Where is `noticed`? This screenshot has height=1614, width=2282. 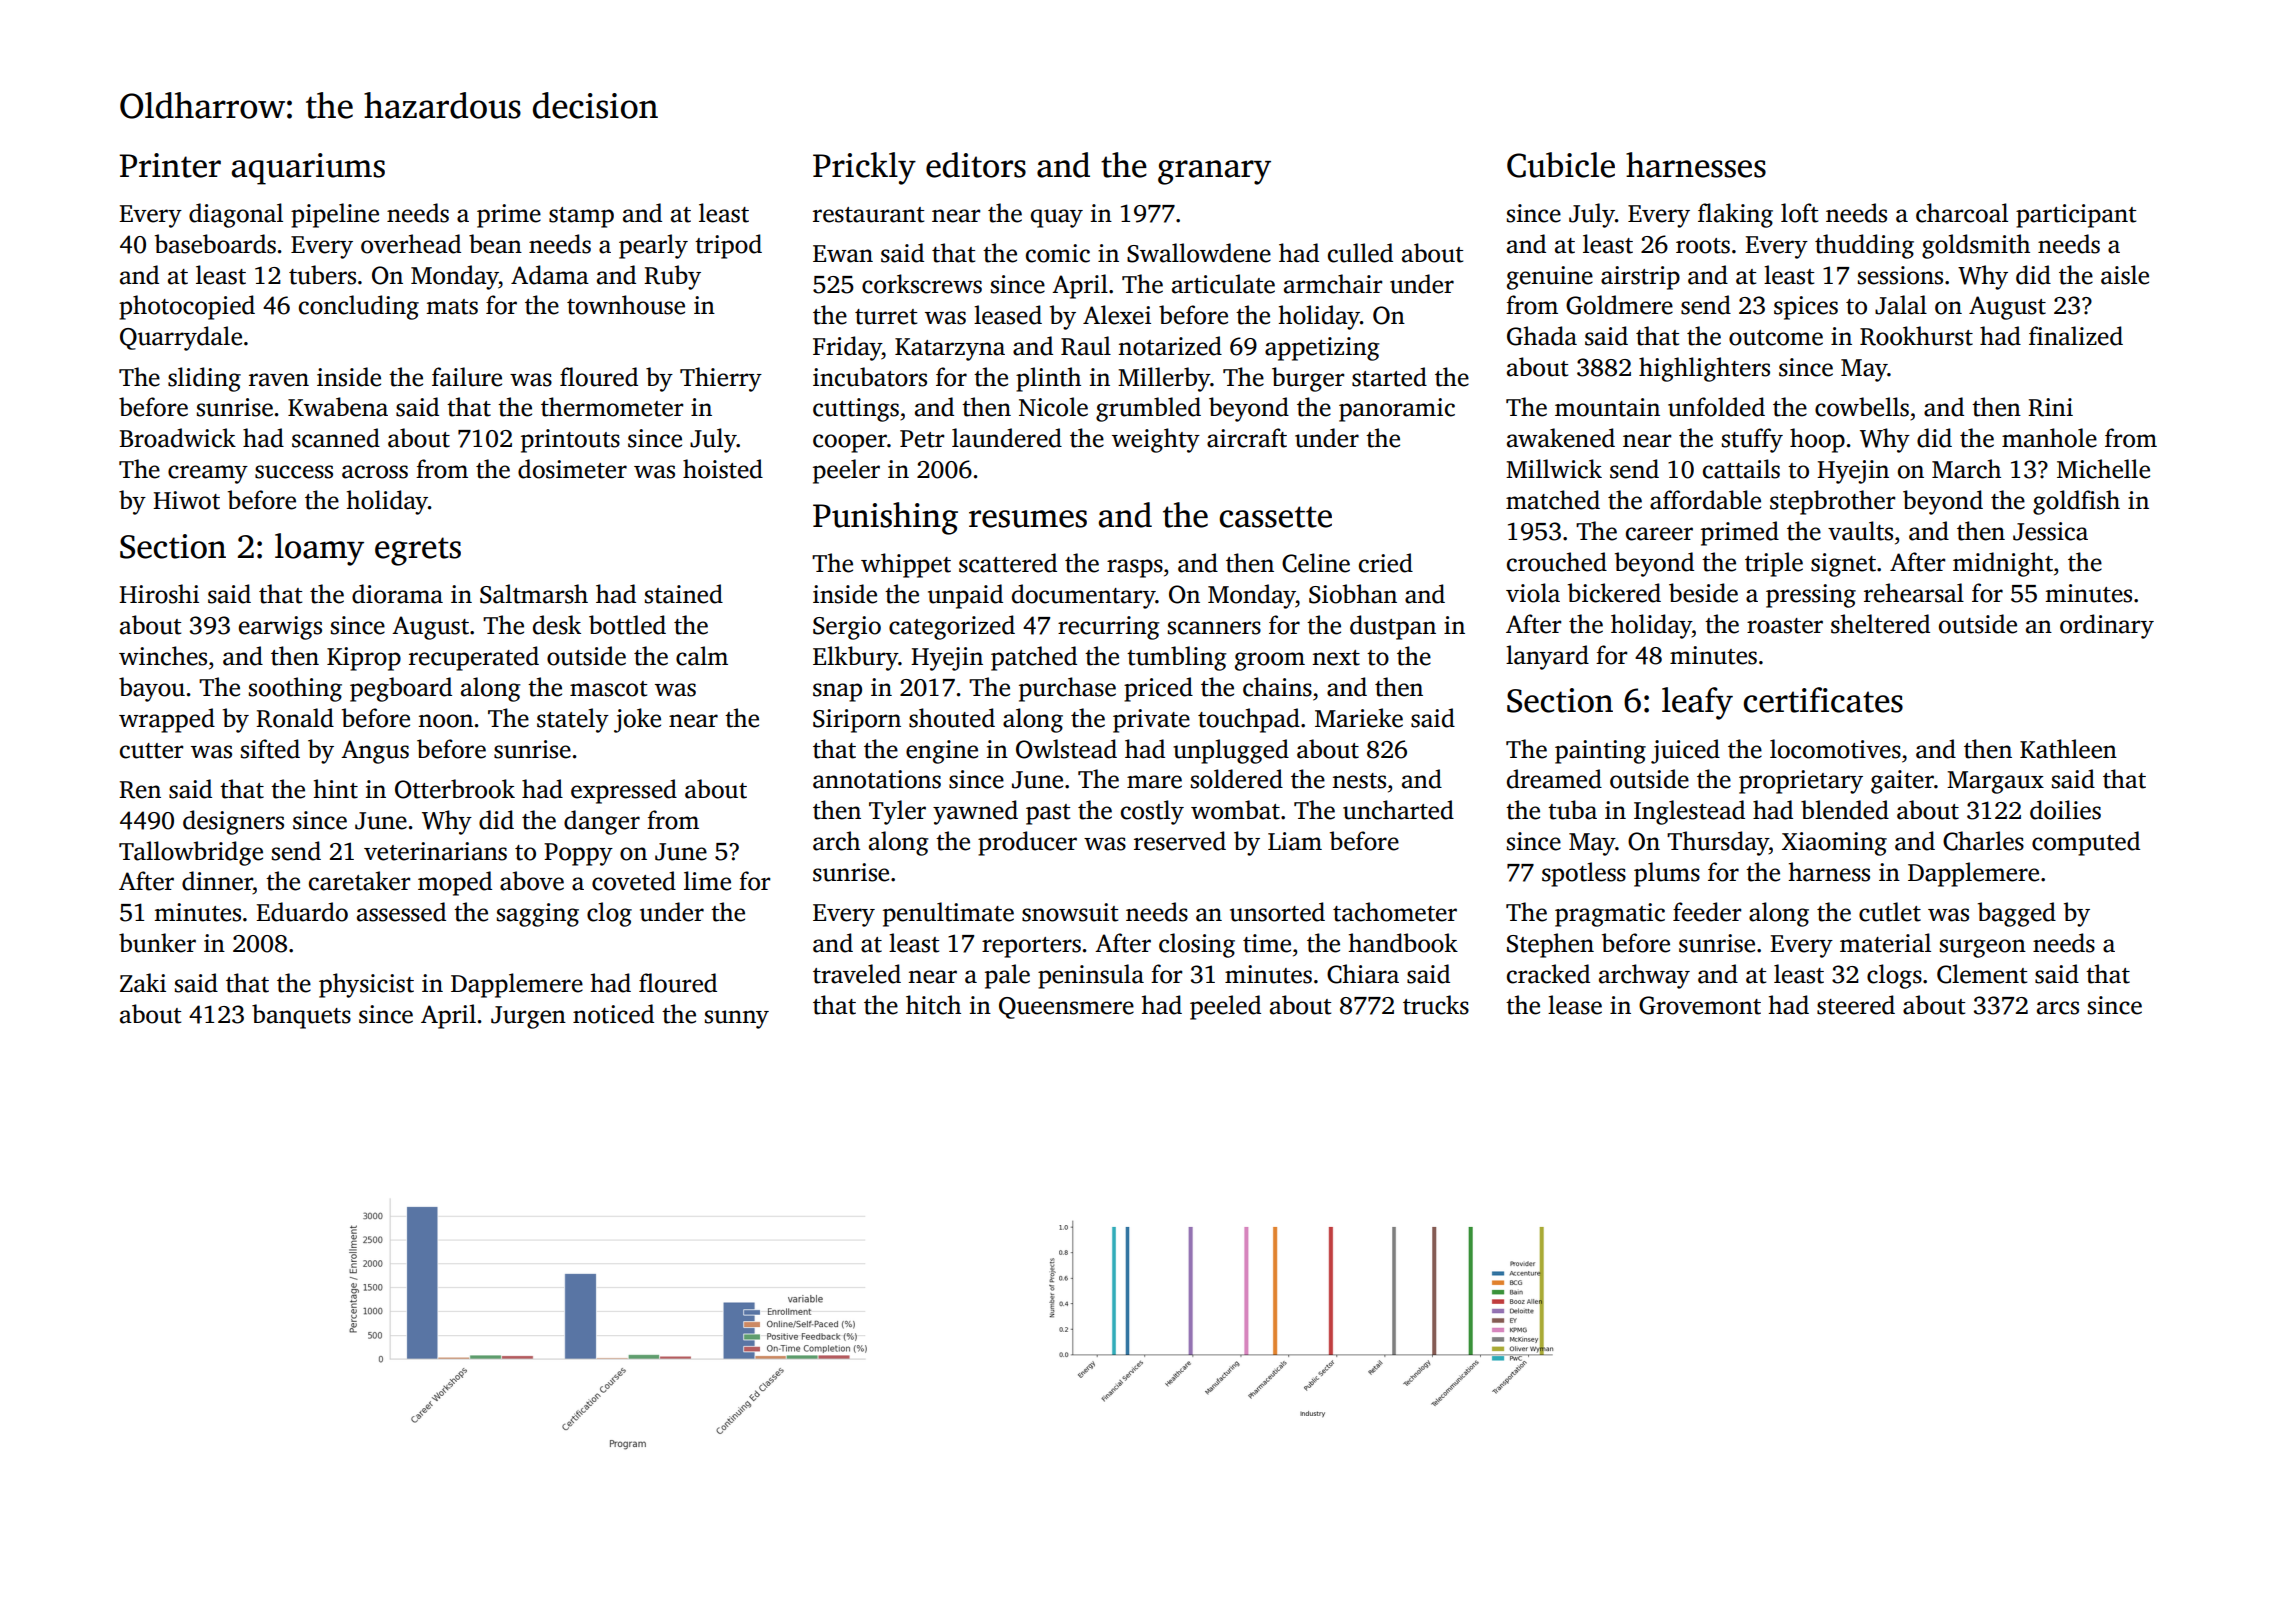
noticed is located at coordinates (613, 1014).
